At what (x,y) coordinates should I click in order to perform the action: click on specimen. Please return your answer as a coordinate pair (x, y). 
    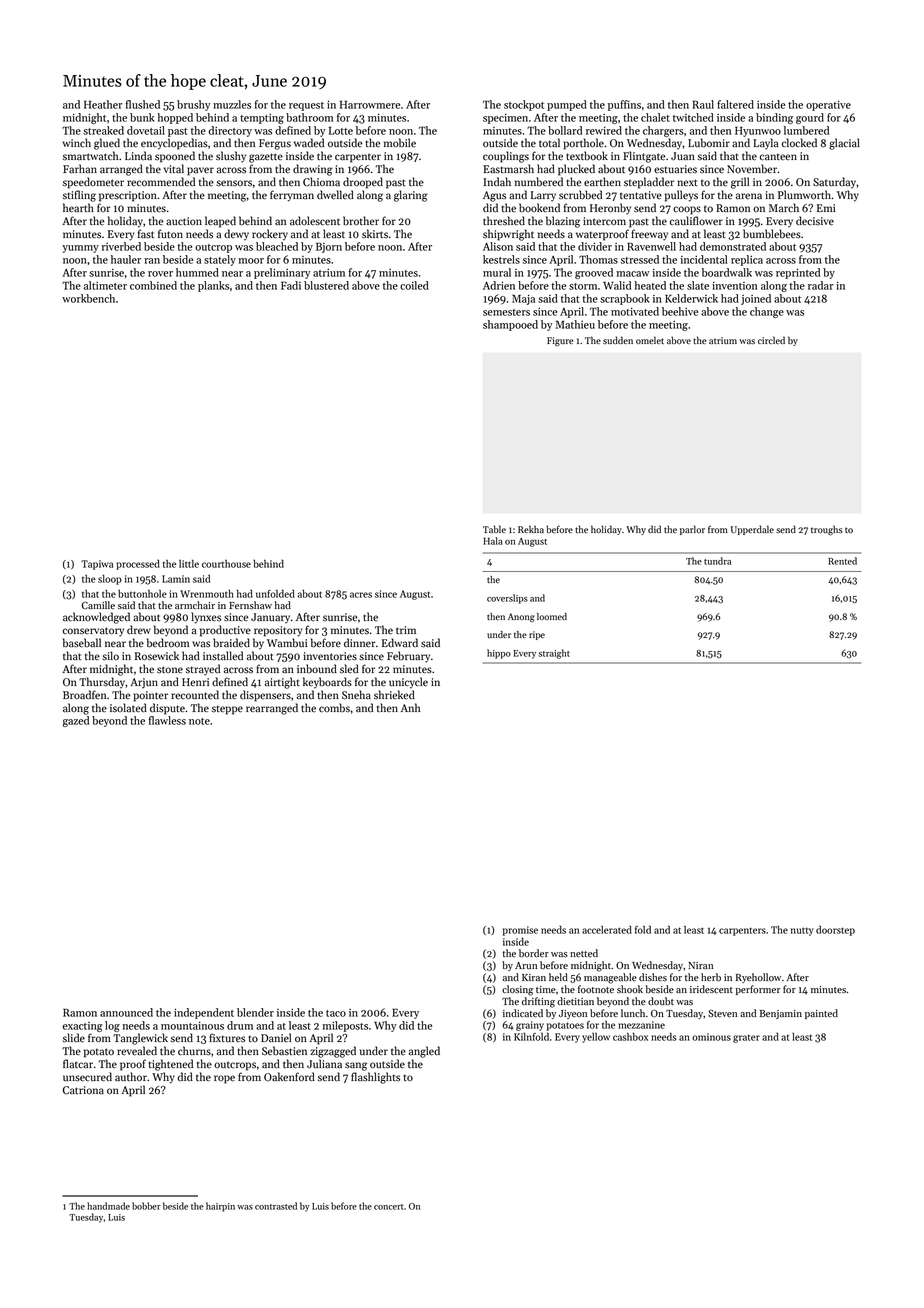
    Looking at the image, I should click on (505, 119).
